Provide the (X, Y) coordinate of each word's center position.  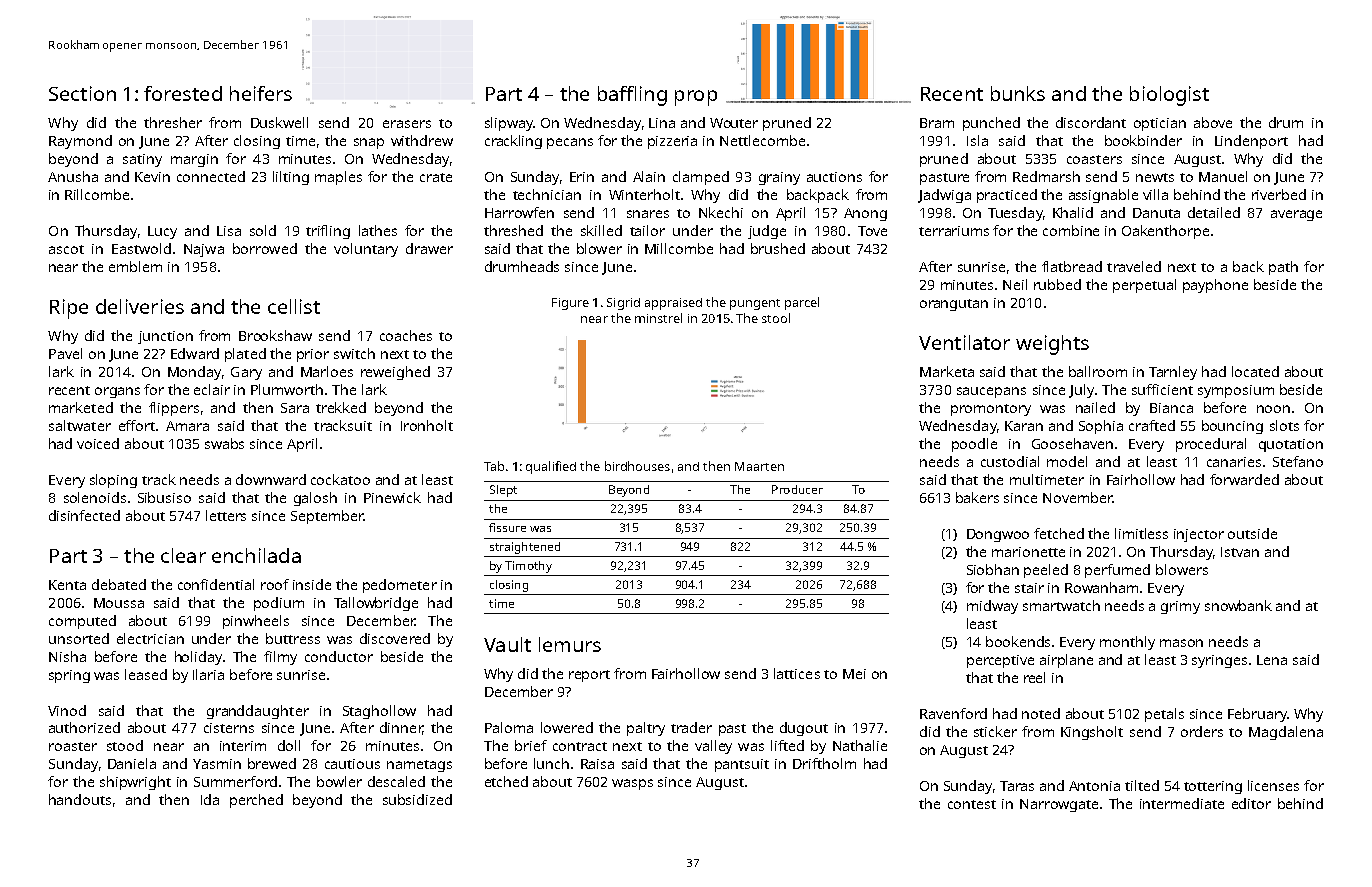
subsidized (417, 799)
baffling (632, 96)
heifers (261, 93)
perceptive (1000, 661)
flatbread (1072, 266)
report (589, 676)
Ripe (69, 309)
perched (256, 801)
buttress (293, 638)
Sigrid (623, 304)
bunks (1018, 93)
